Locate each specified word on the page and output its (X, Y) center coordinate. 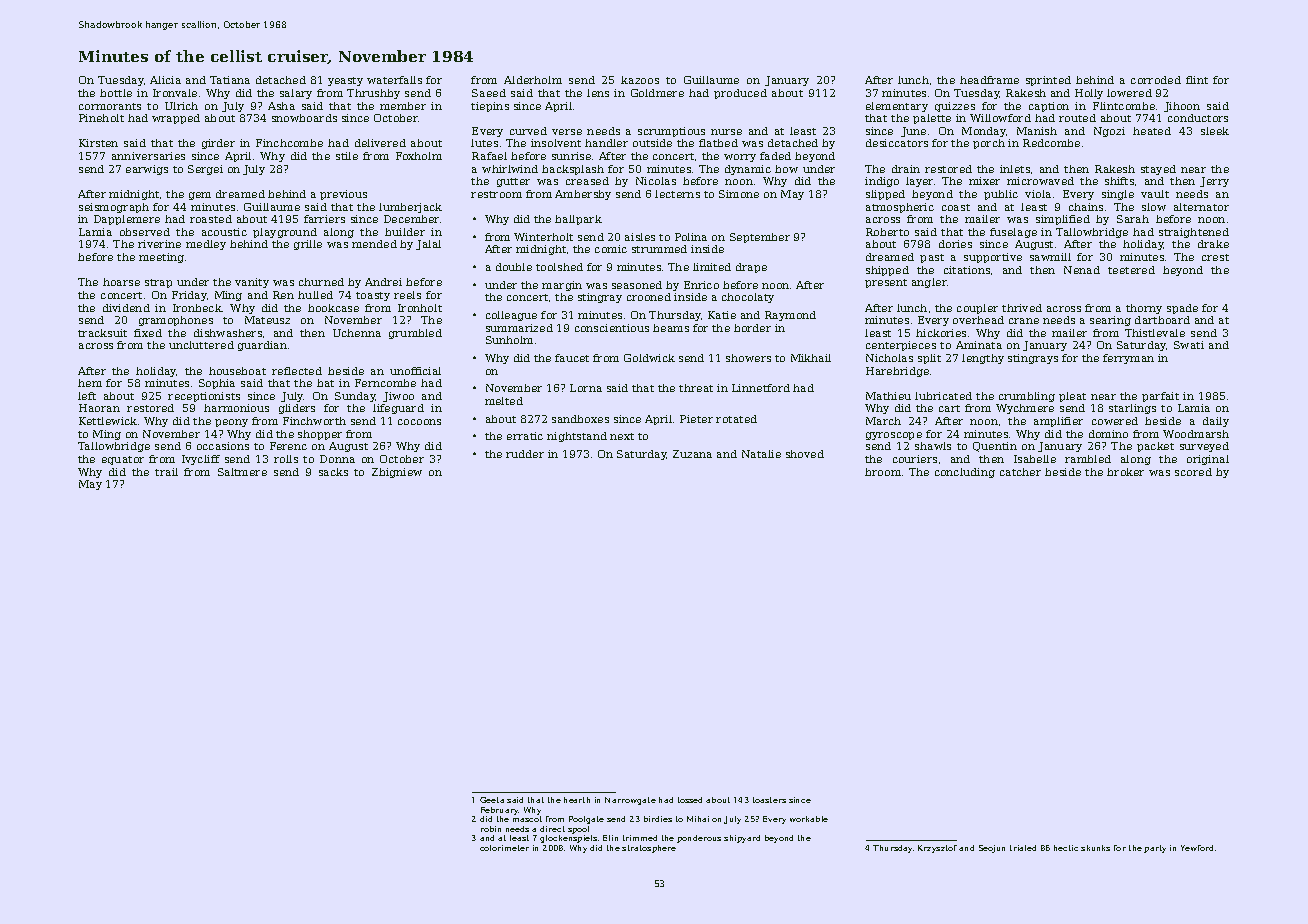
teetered (1131, 270)
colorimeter (504, 848)
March (883, 421)
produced (740, 94)
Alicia (165, 80)
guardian (262, 346)
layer (919, 182)
